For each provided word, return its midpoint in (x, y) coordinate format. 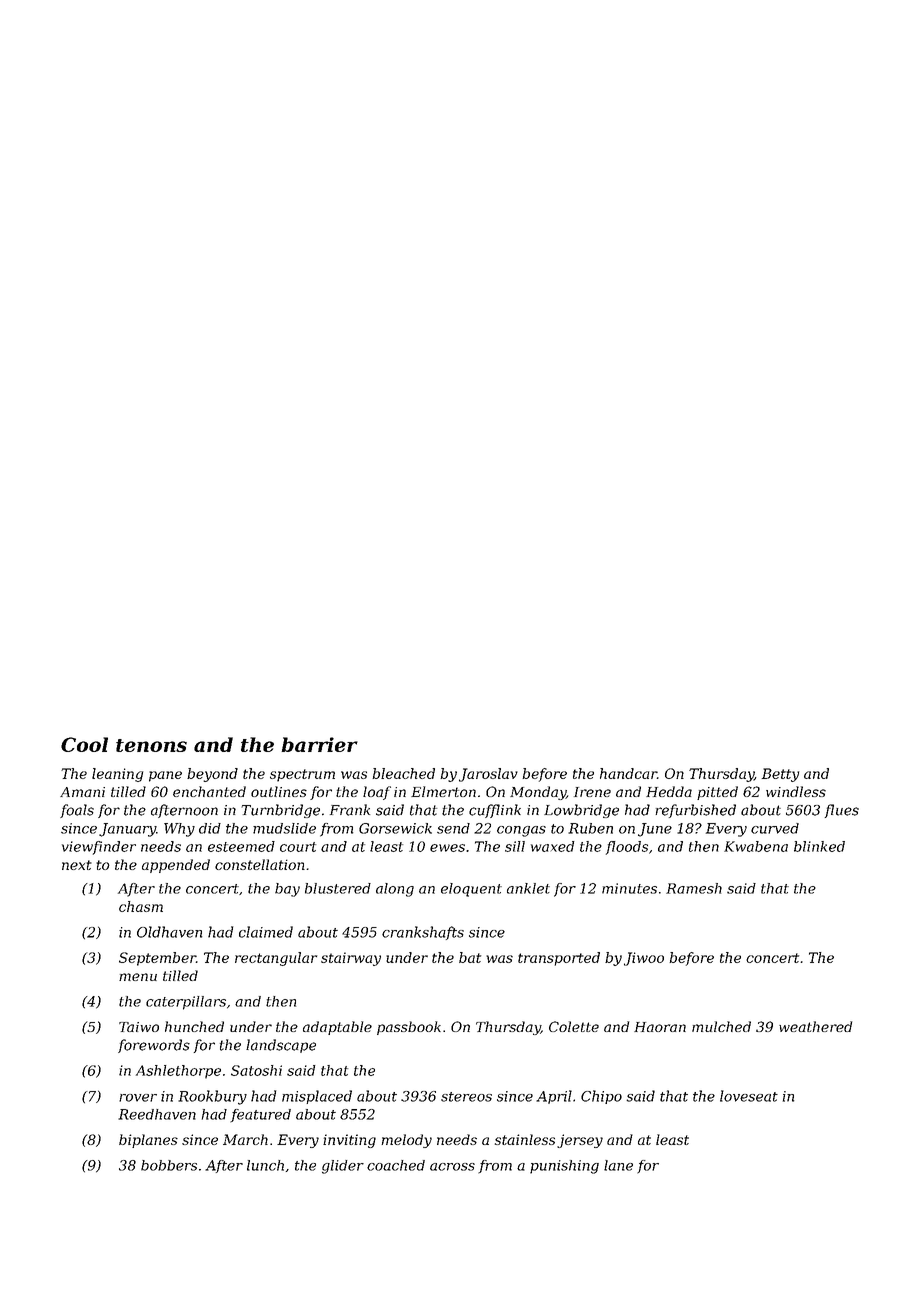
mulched (721, 1026)
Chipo (601, 1097)
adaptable (337, 1028)
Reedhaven (157, 1114)
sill (515, 846)
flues (842, 811)
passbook (409, 1028)
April (554, 1097)
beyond (212, 775)
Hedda (669, 791)
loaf (377, 793)
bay (287, 890)
